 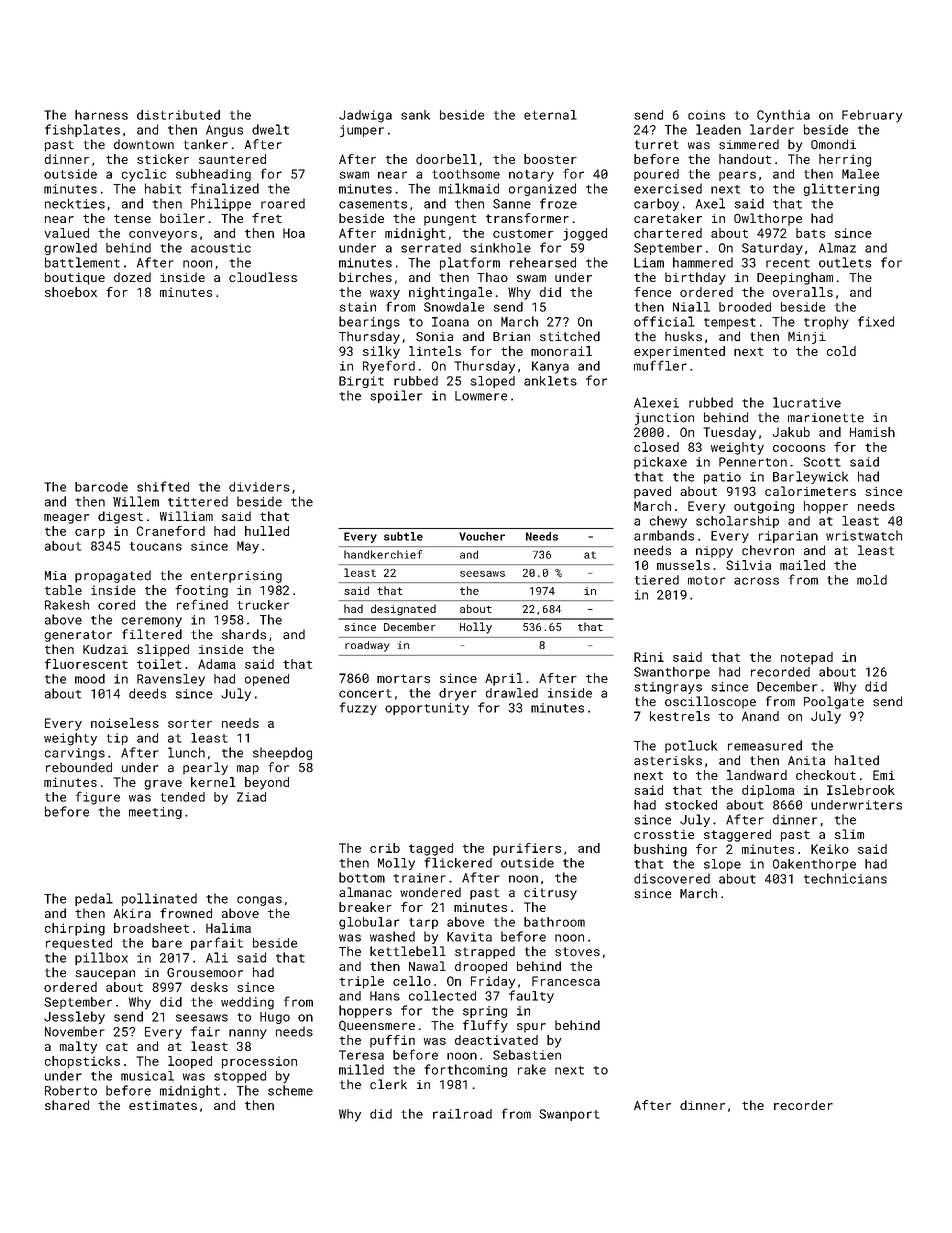 I want to click on Owlthorpe, so click(x=768, y=219).
